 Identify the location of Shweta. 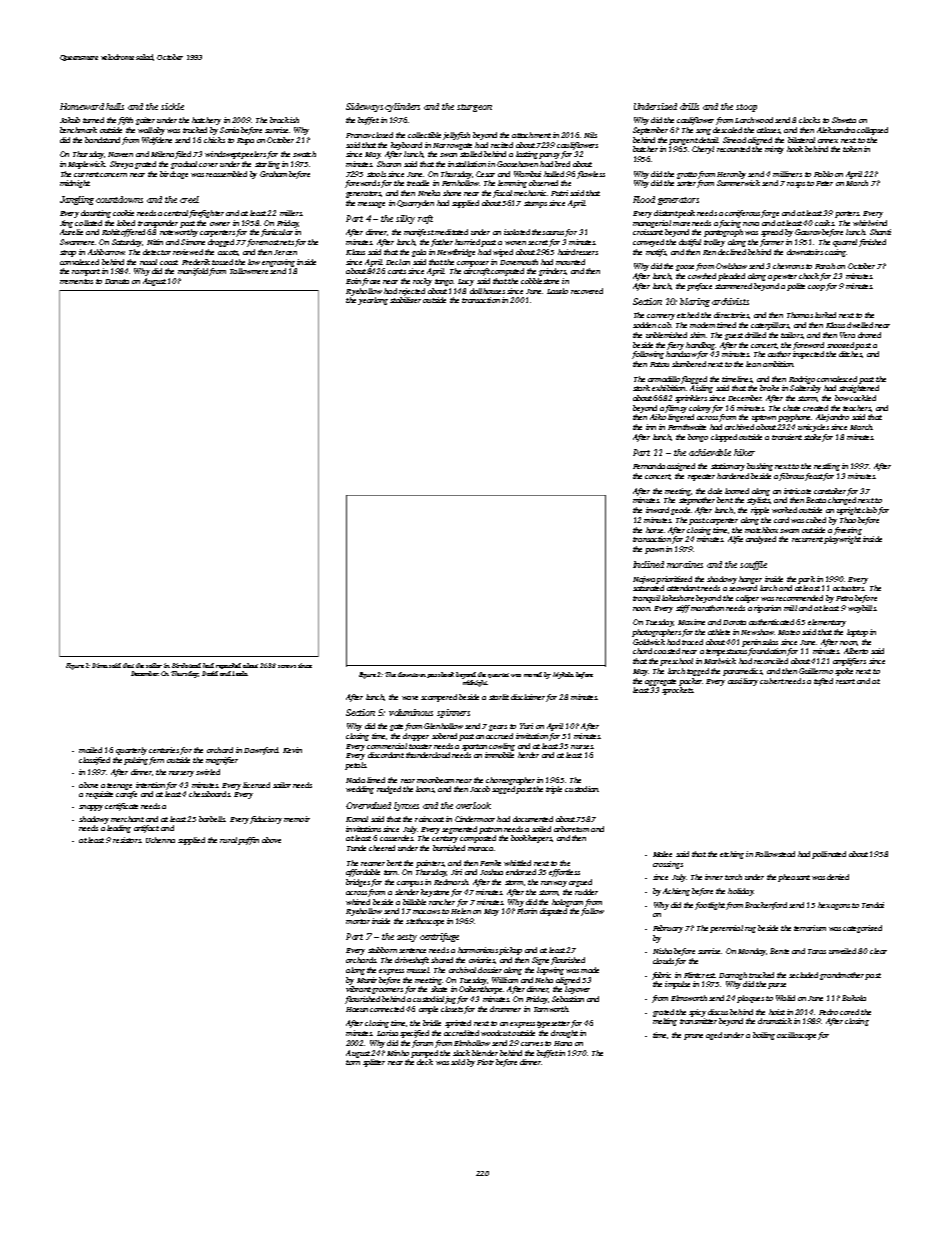
(844, 120).
